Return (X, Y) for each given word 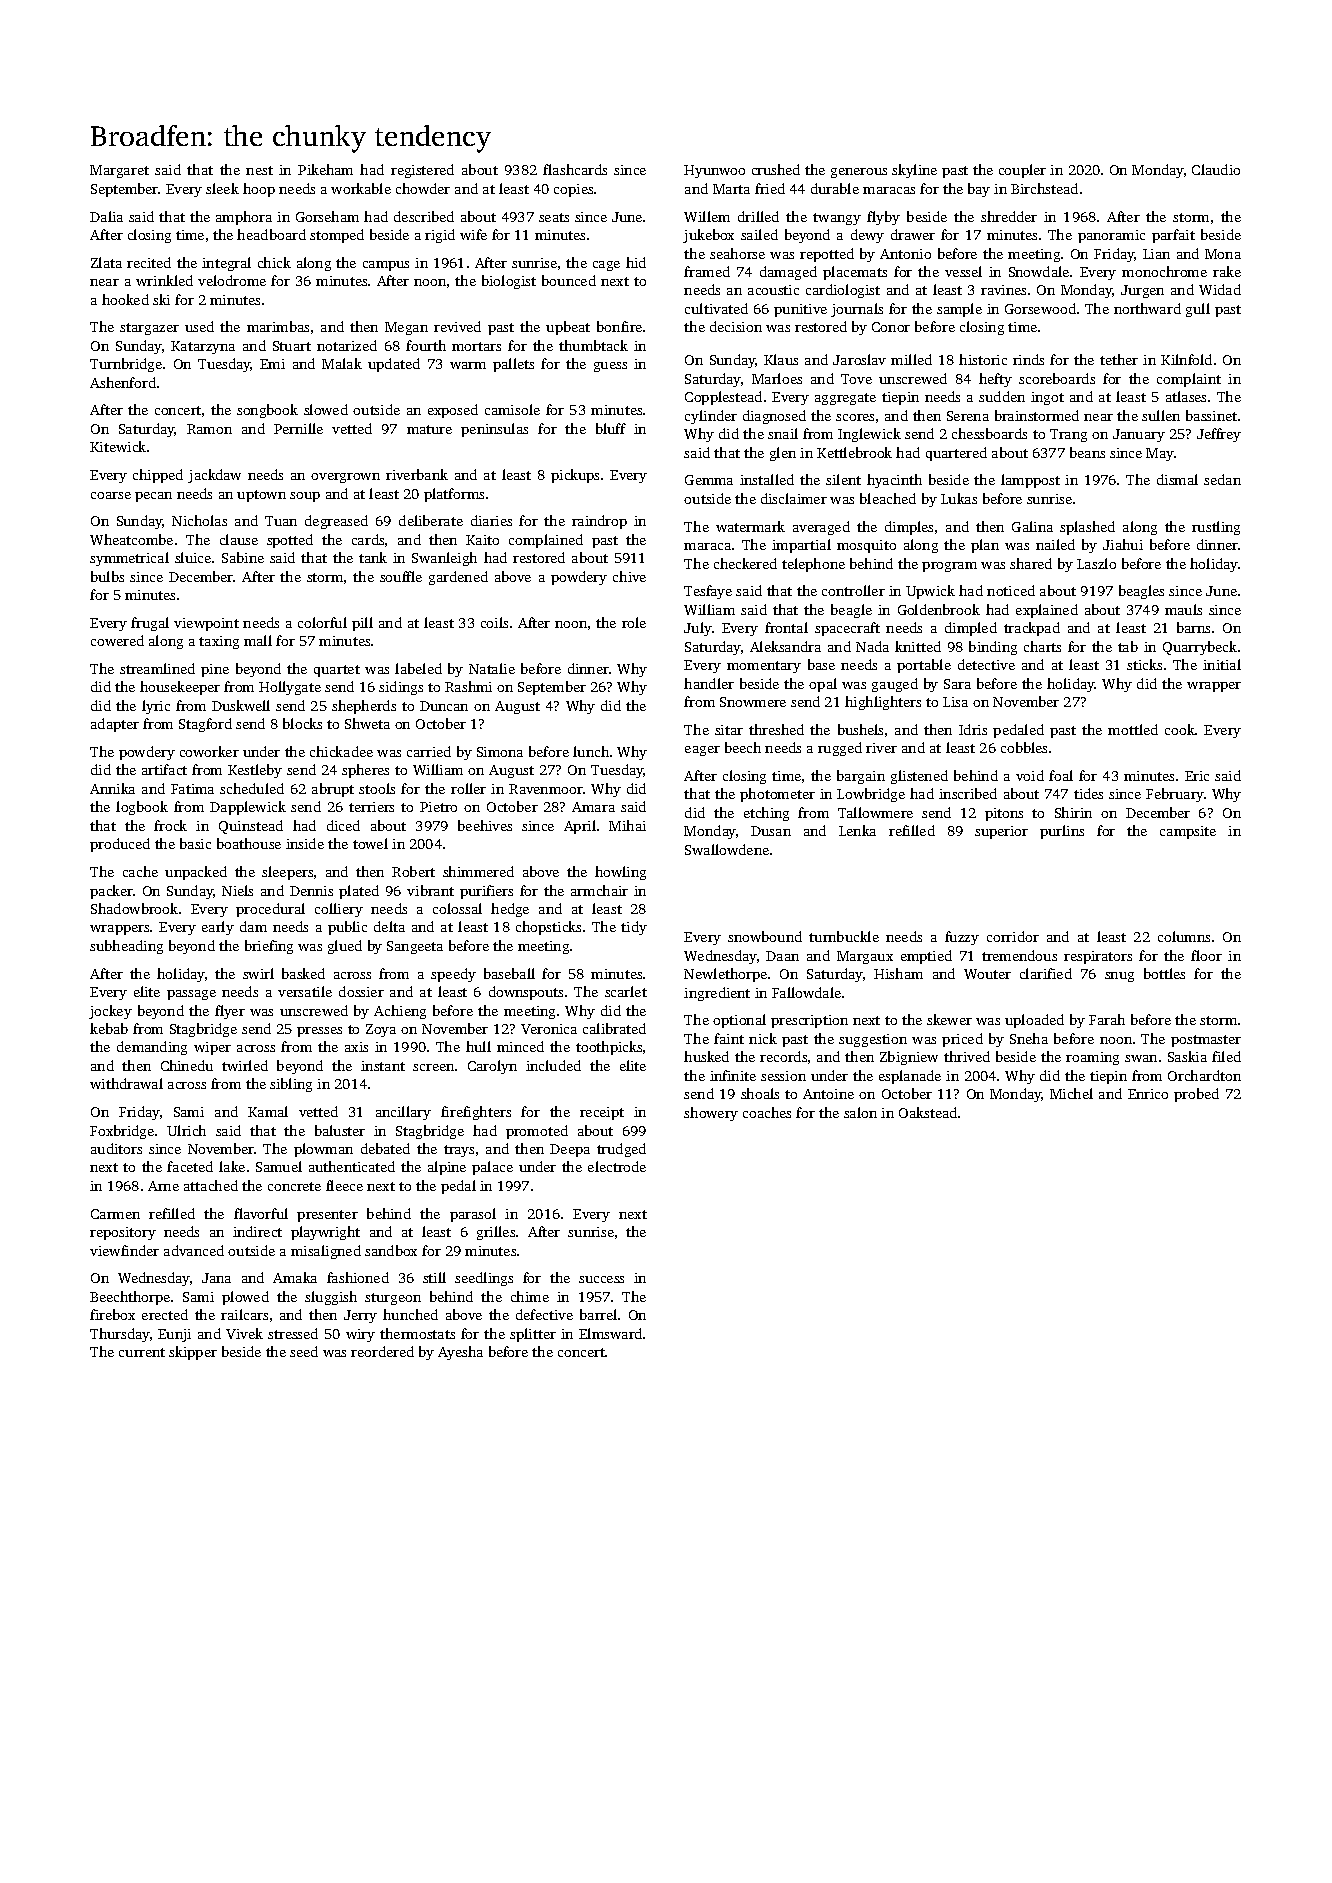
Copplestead (723, 398)
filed (1226, 1056)
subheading (126, 947)
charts (1042, 646)
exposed (453, 411)
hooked (125, 299)
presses (319, 1032)
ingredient (717, 994)
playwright (325, 1233)
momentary (764, 667)
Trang (1068, 435)
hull (478, 1046)
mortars (476, 346)
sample (959, 310)
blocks (302, 723)
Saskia (1187, 1056)
